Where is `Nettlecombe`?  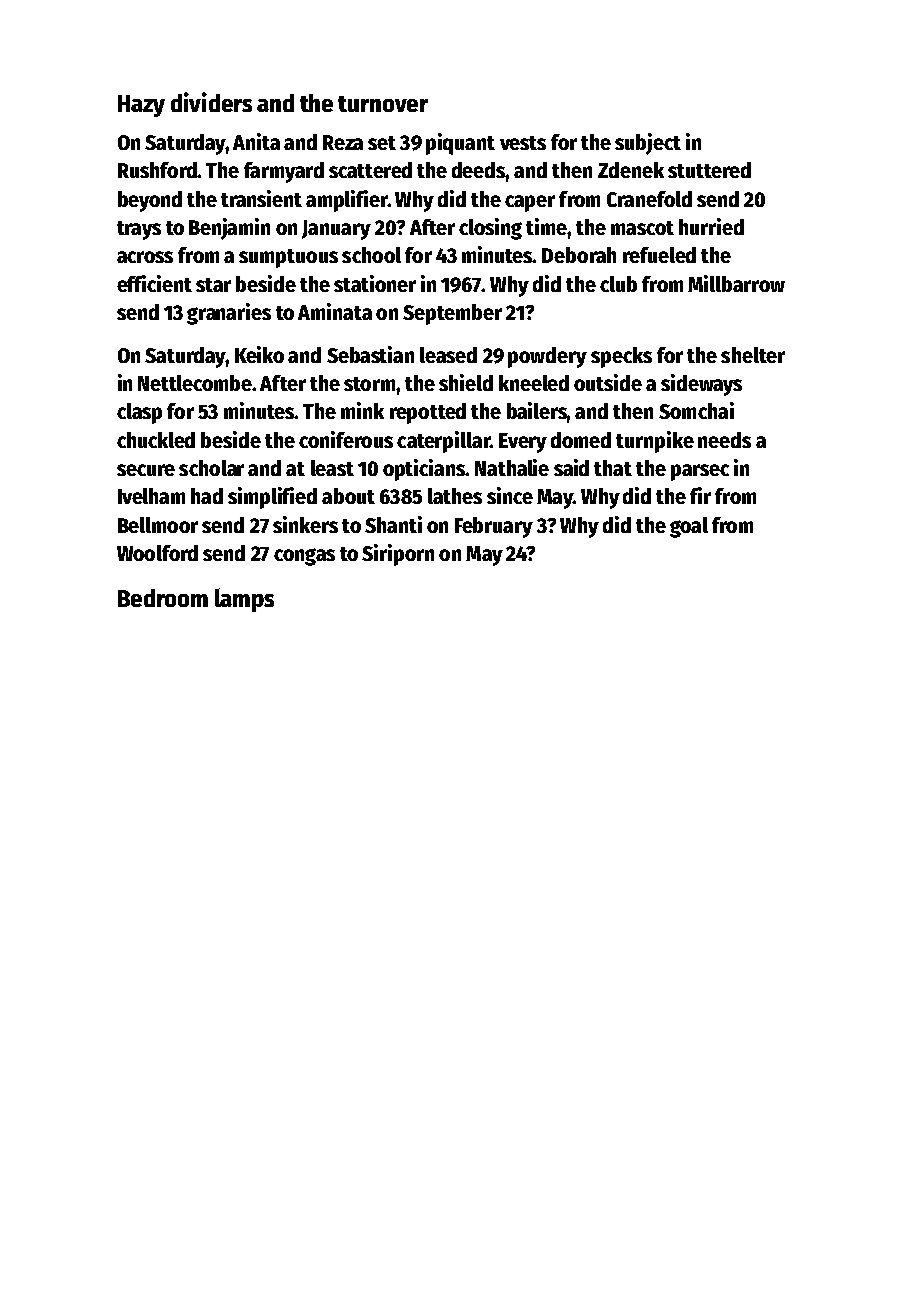 Nettlecombe is located at coordinates (195, 383).
